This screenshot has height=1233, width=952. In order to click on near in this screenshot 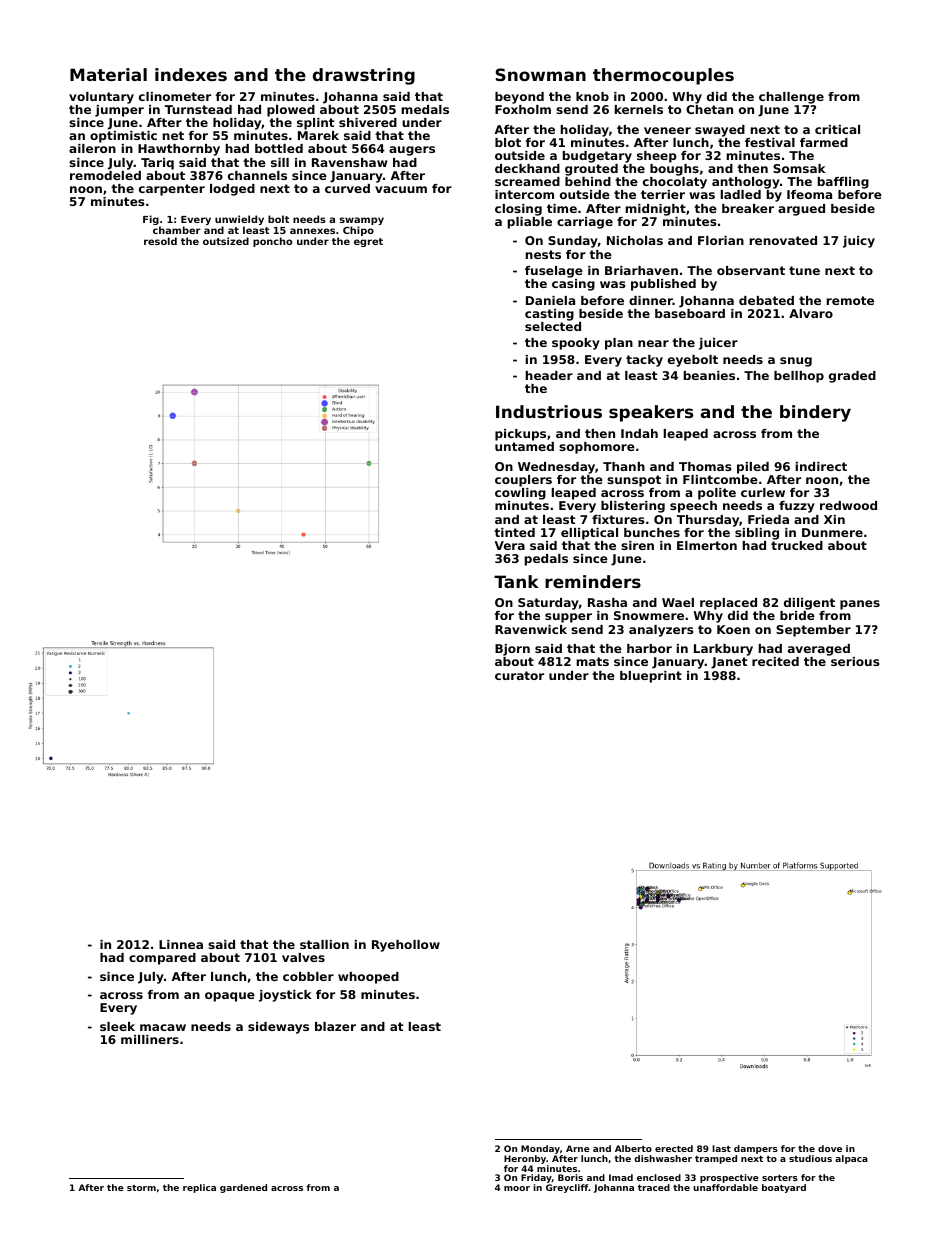, I will do `click(653, 343)`.
